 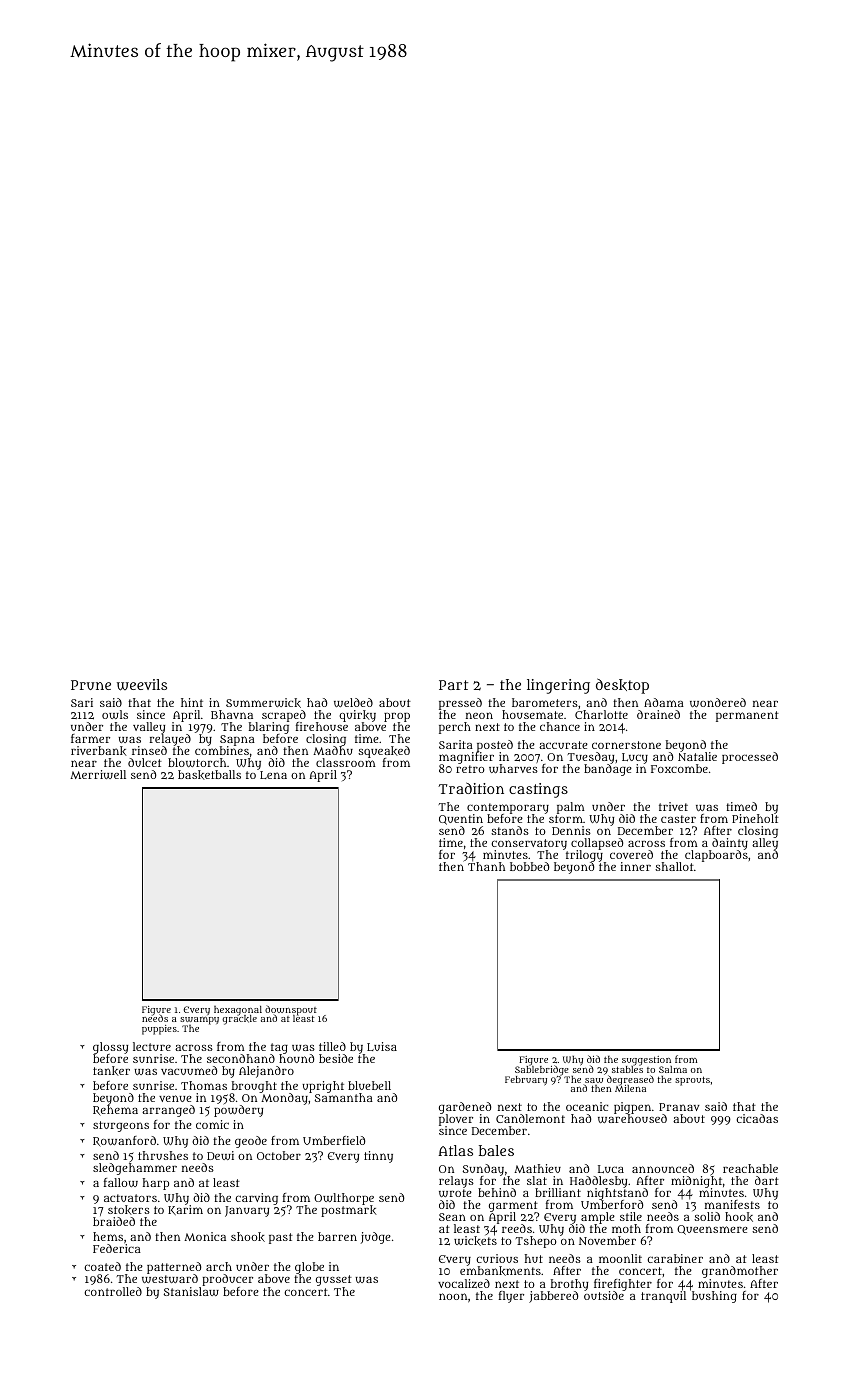 I want to click on Merriwell, so click(x=98, y=774).
